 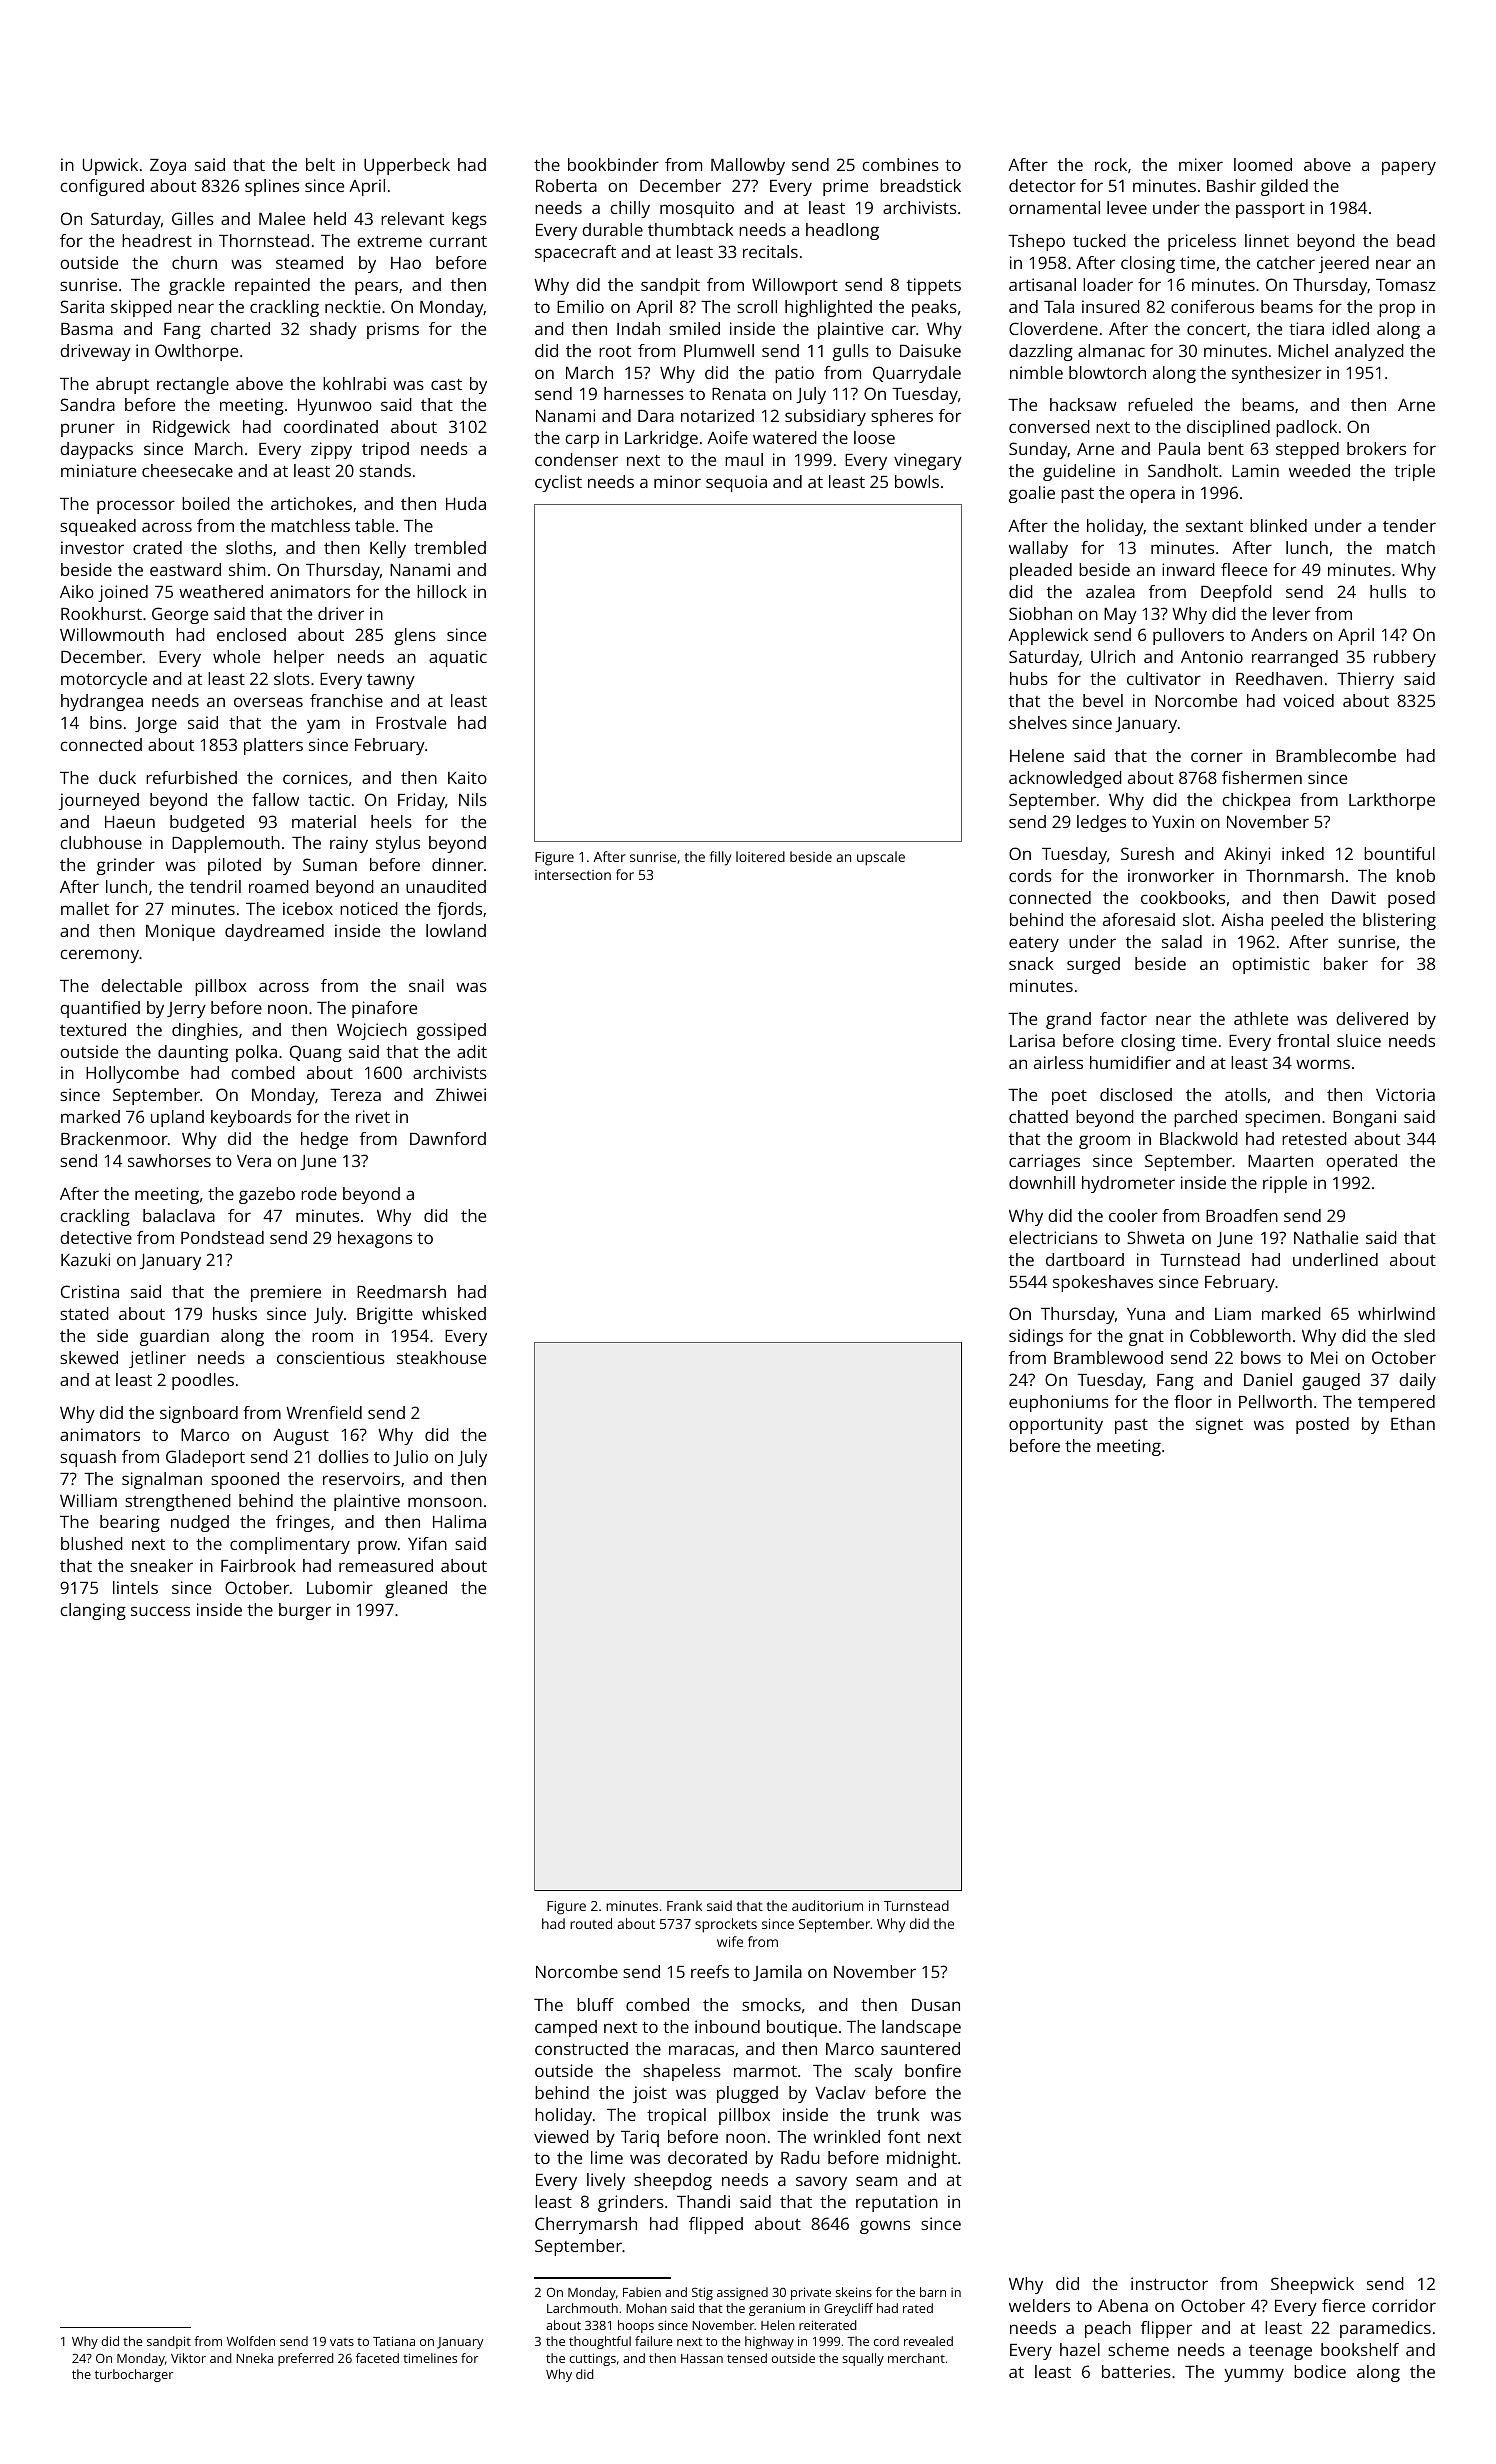 What do you see at coordinates (720, 858) in the page?
I see `filly` at bounding box center [720, 858].
